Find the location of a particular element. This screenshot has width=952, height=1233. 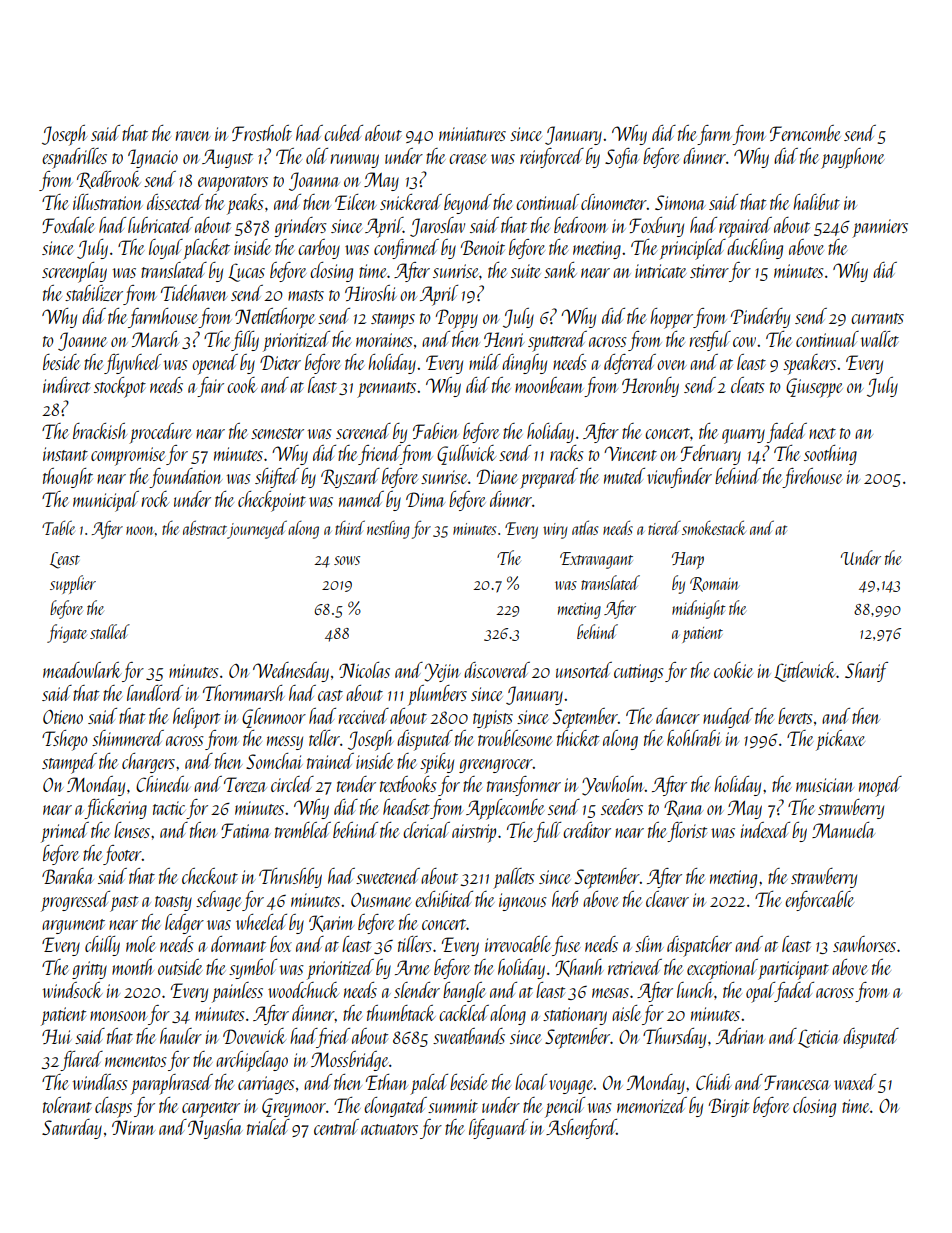

stamps is located at coordinates (393, 321).
